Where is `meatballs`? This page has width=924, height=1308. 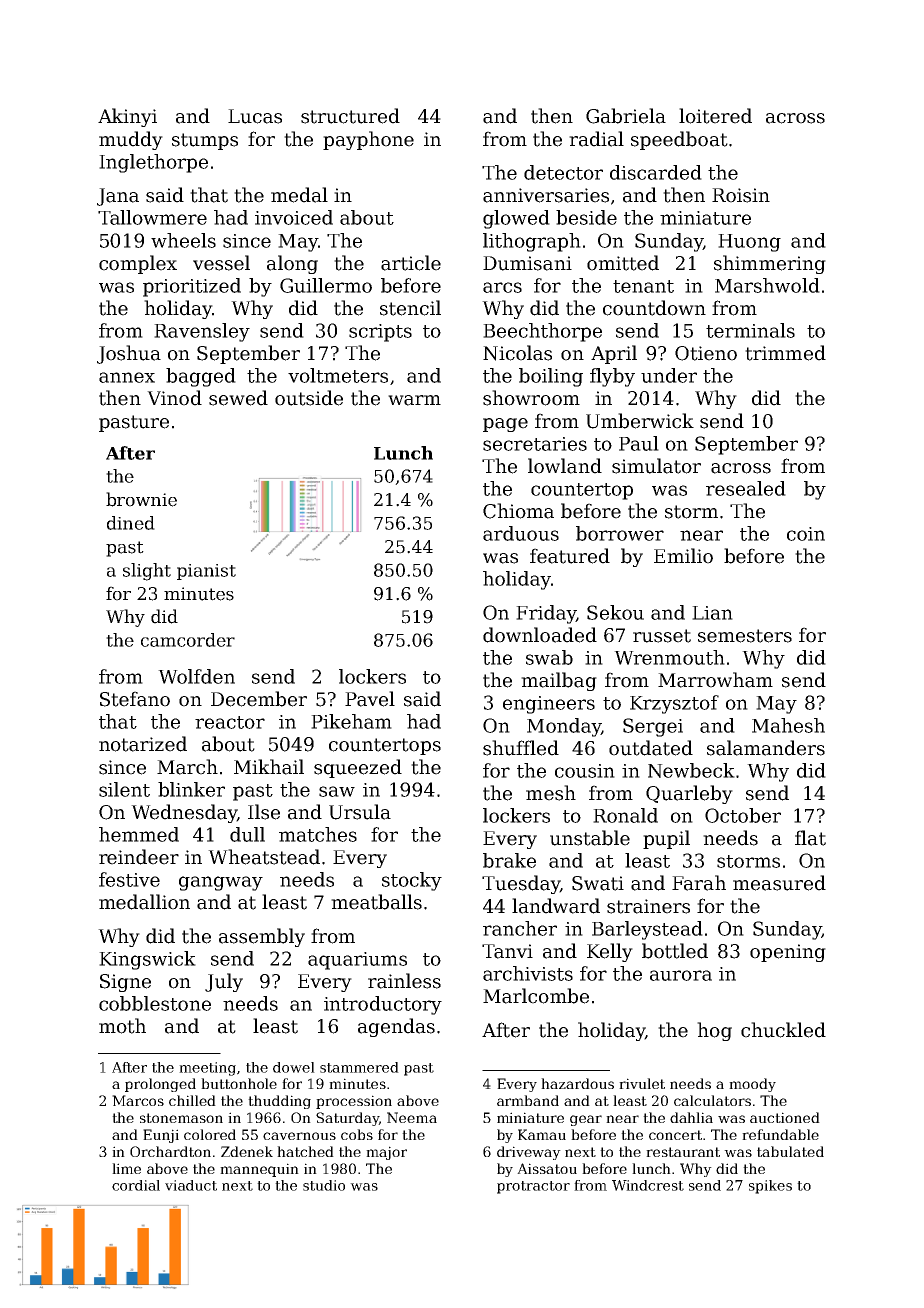 meatballs is located at coordinates (376, 902).
